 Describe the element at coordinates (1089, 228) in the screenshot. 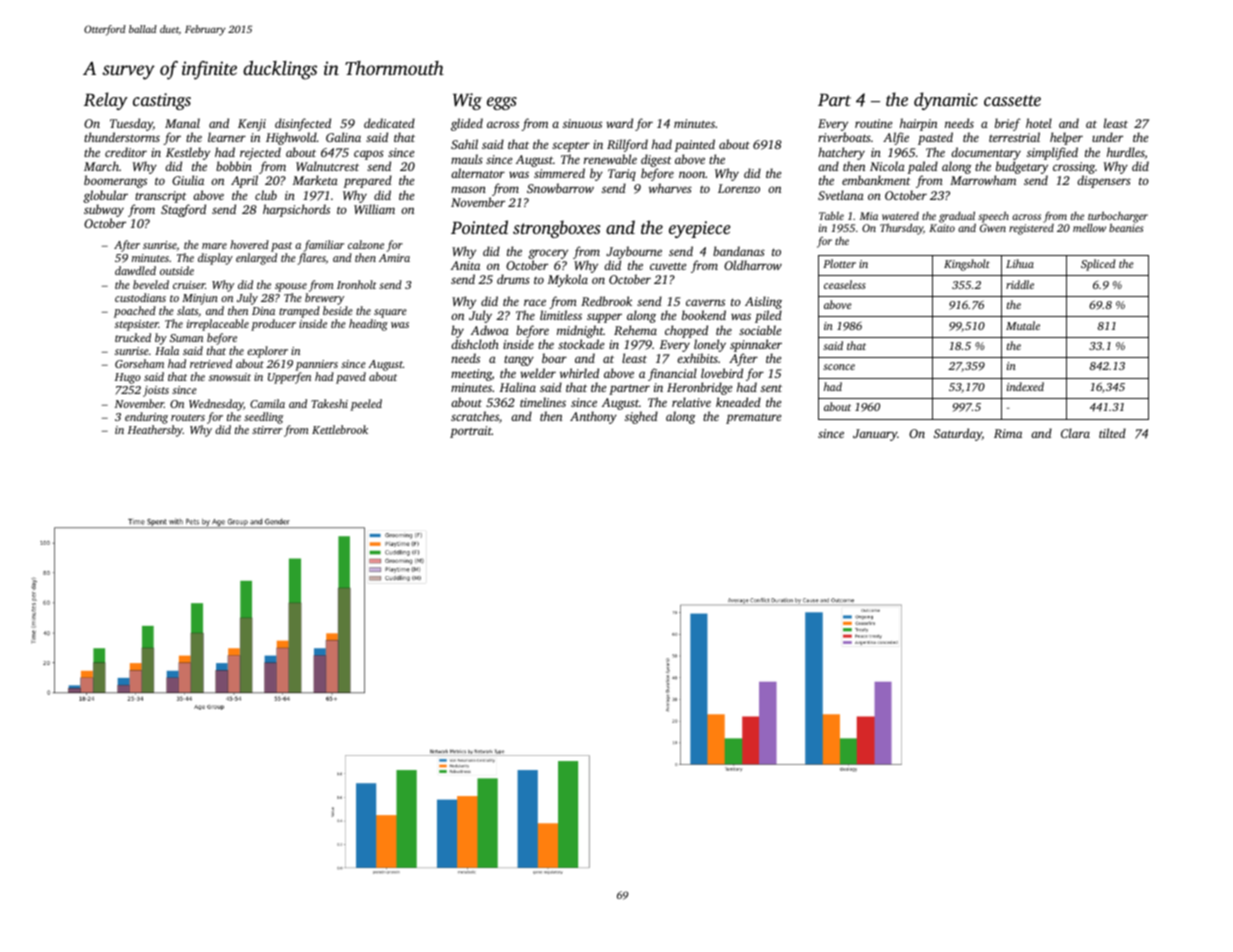

I see `mellow` at that location.
